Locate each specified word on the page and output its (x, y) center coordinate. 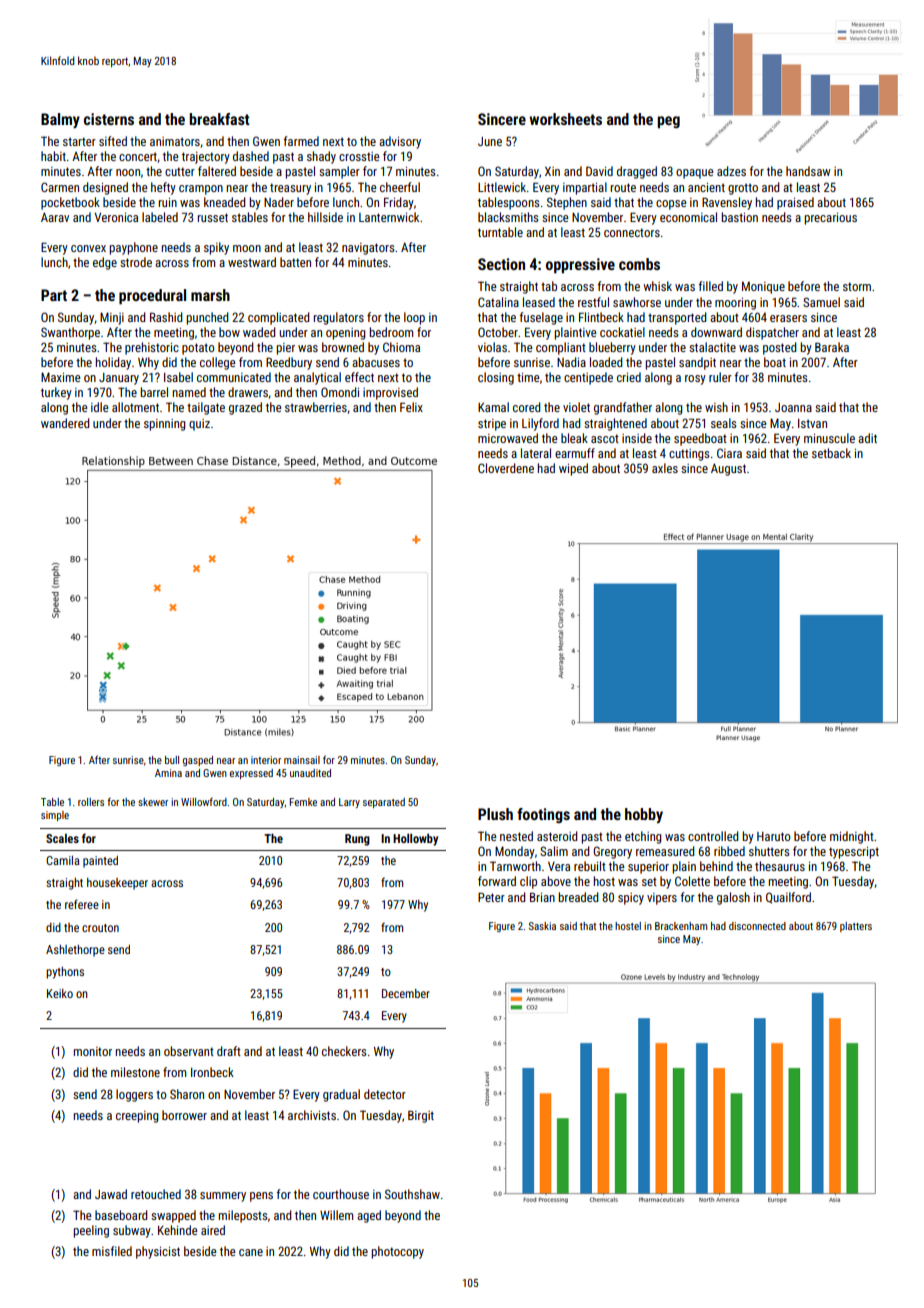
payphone (133, 248)
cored (526, 407)
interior (266, 760)
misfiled (112, 1251)
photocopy (397, 1252)
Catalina (498, 302)
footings (543, 815)
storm (857, 286)
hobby (644, 815)
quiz (199, 425)
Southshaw (412, 1194)
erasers (788, 318)
